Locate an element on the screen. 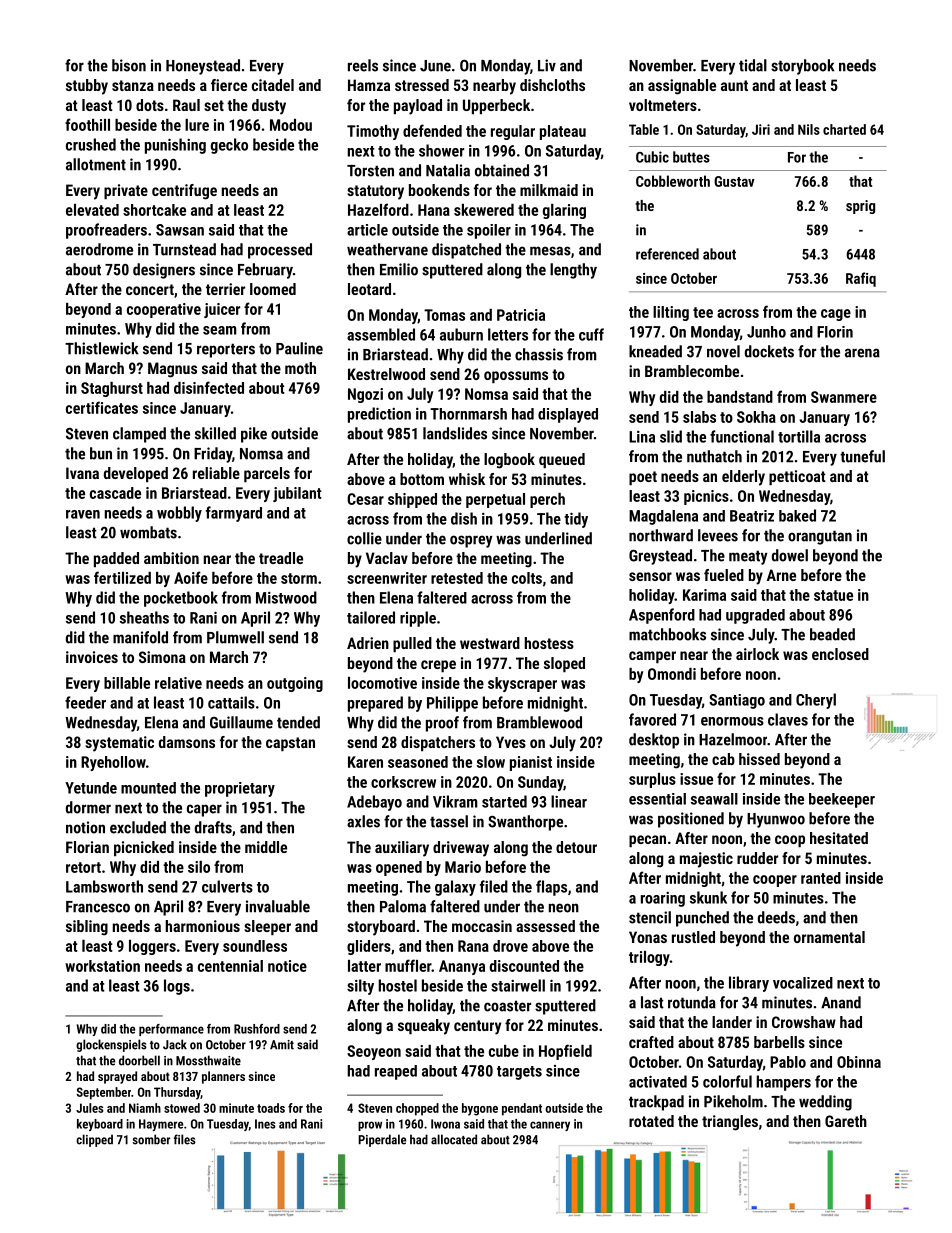 The image size is (952, 1233). collie is located at coordinates (364, 538).
